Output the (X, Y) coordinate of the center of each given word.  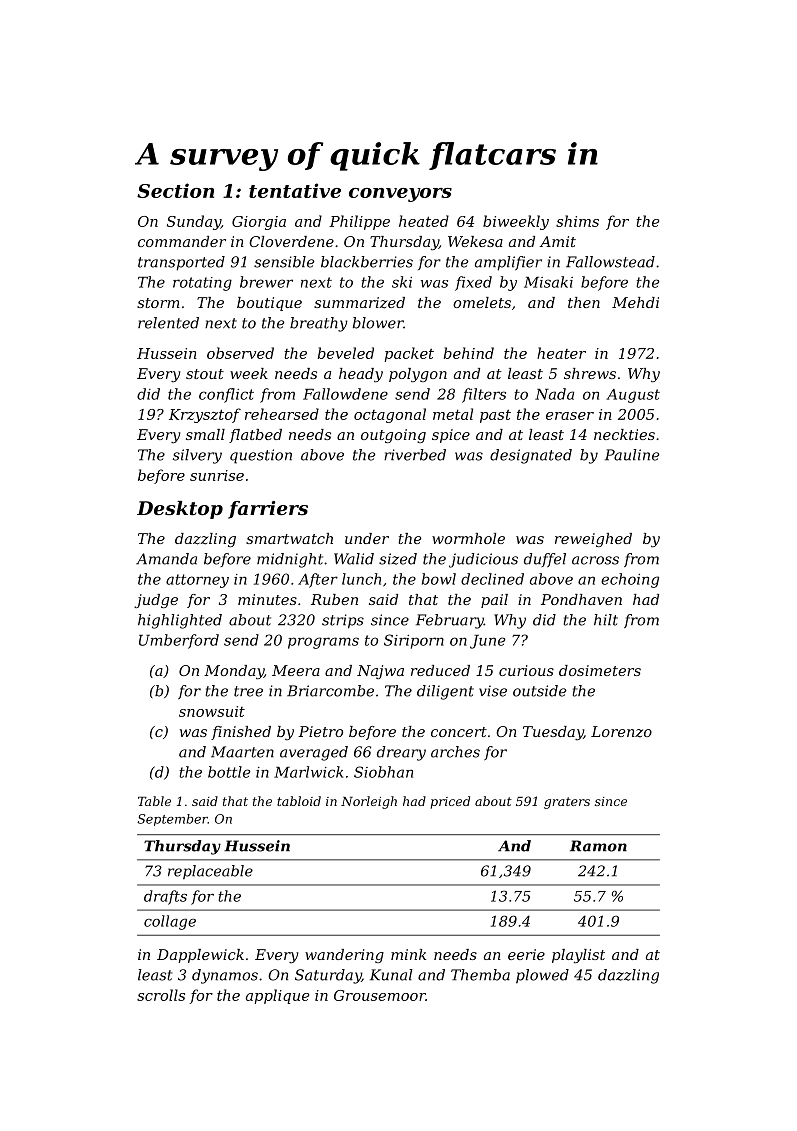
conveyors (400, 195)
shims (577, 221)
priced (450, 802)
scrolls (161, 995)
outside (540, 691)
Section (175, 190)
